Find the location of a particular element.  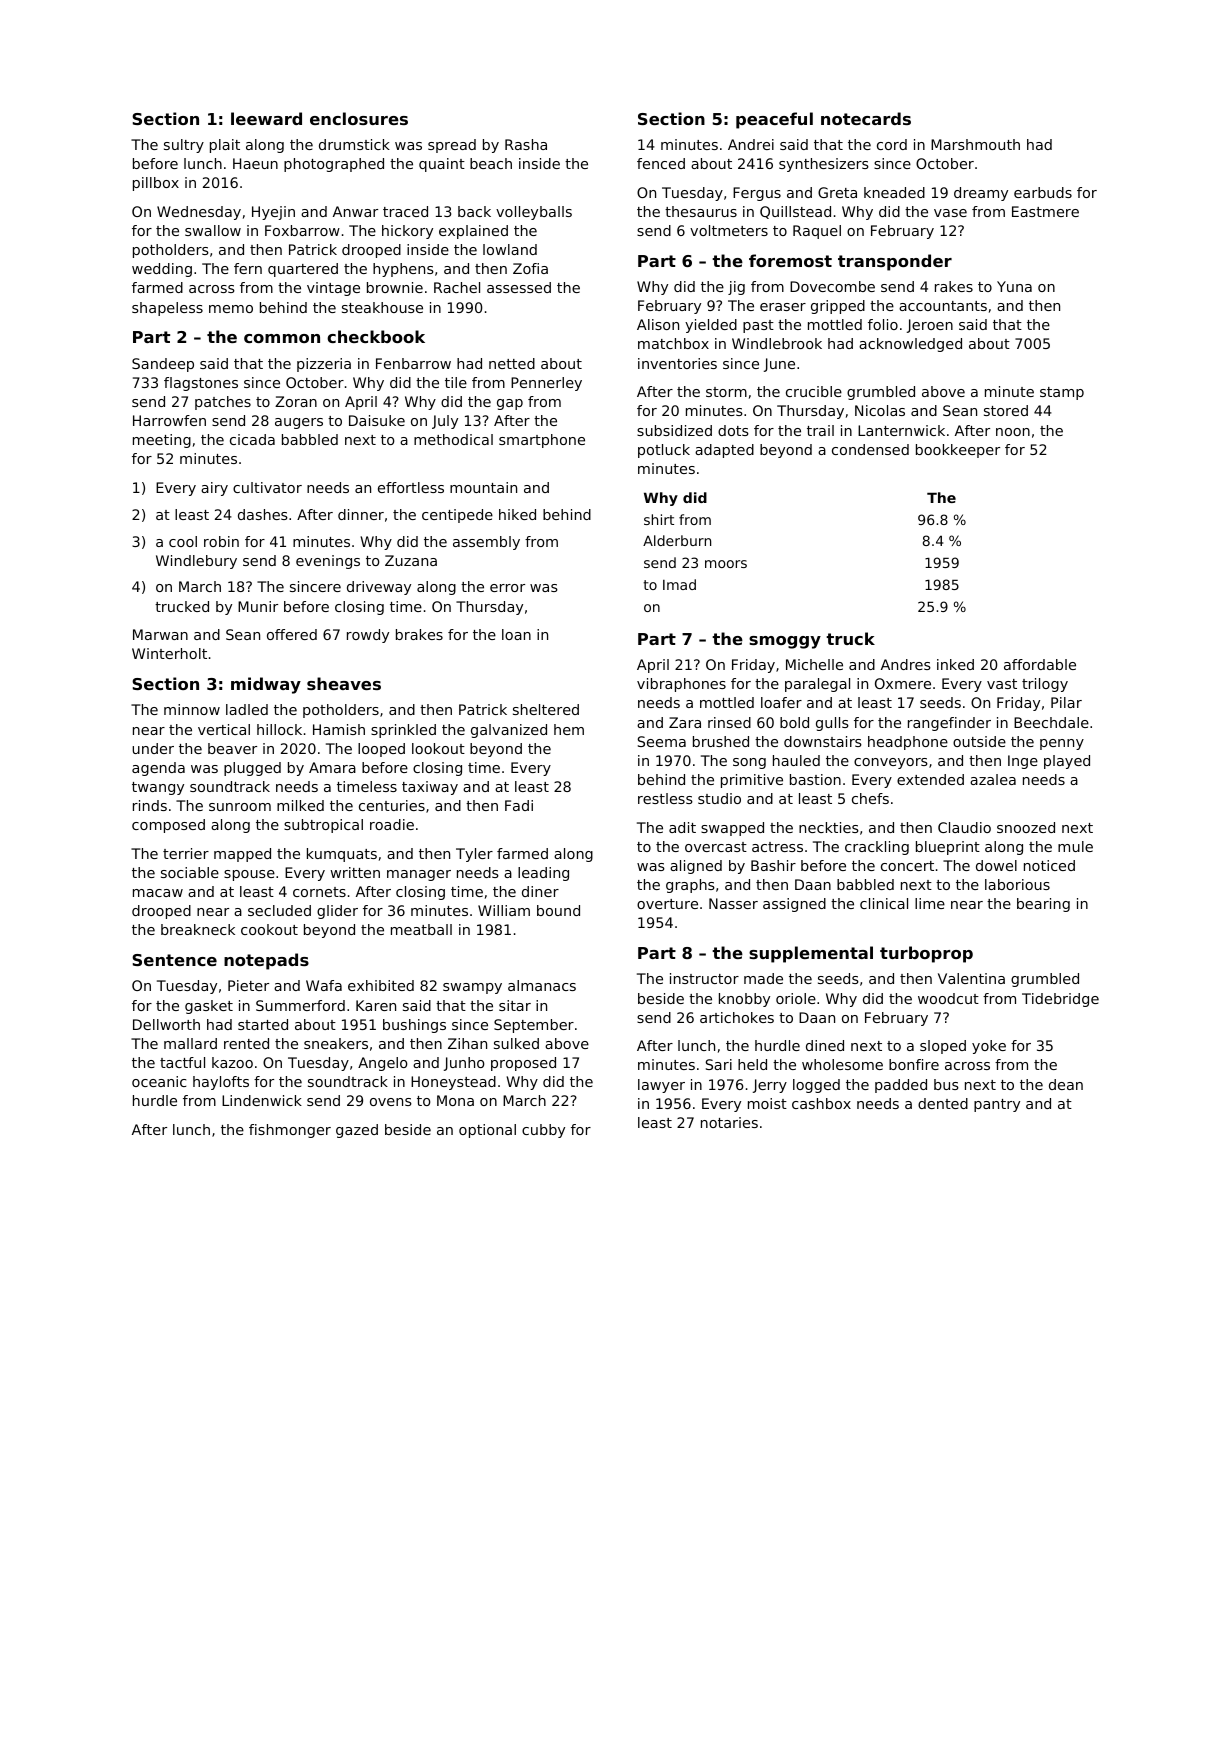

Fergus is located at coordinates (757, 194).
